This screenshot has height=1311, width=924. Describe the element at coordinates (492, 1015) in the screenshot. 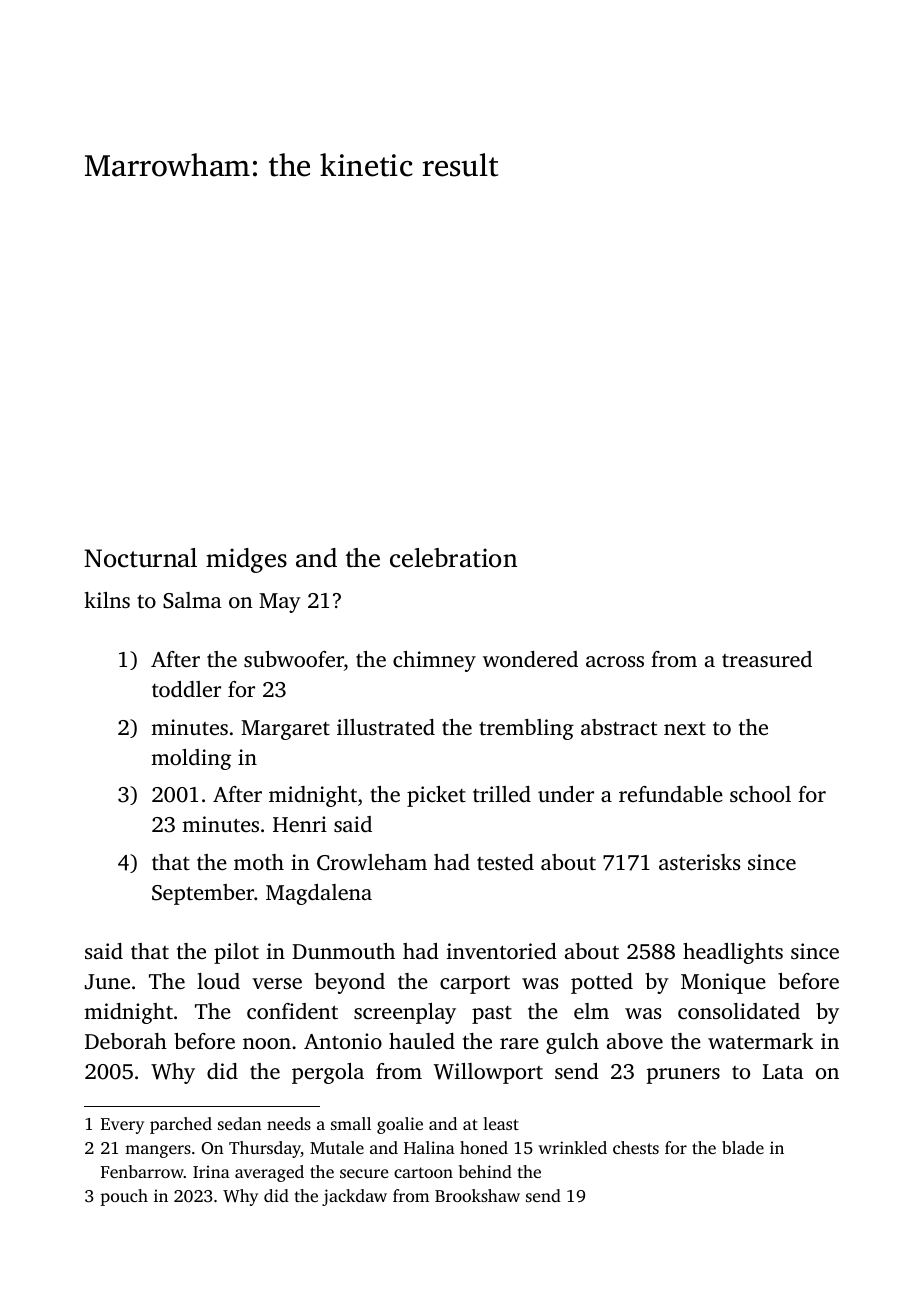

I see `past` at that location.
